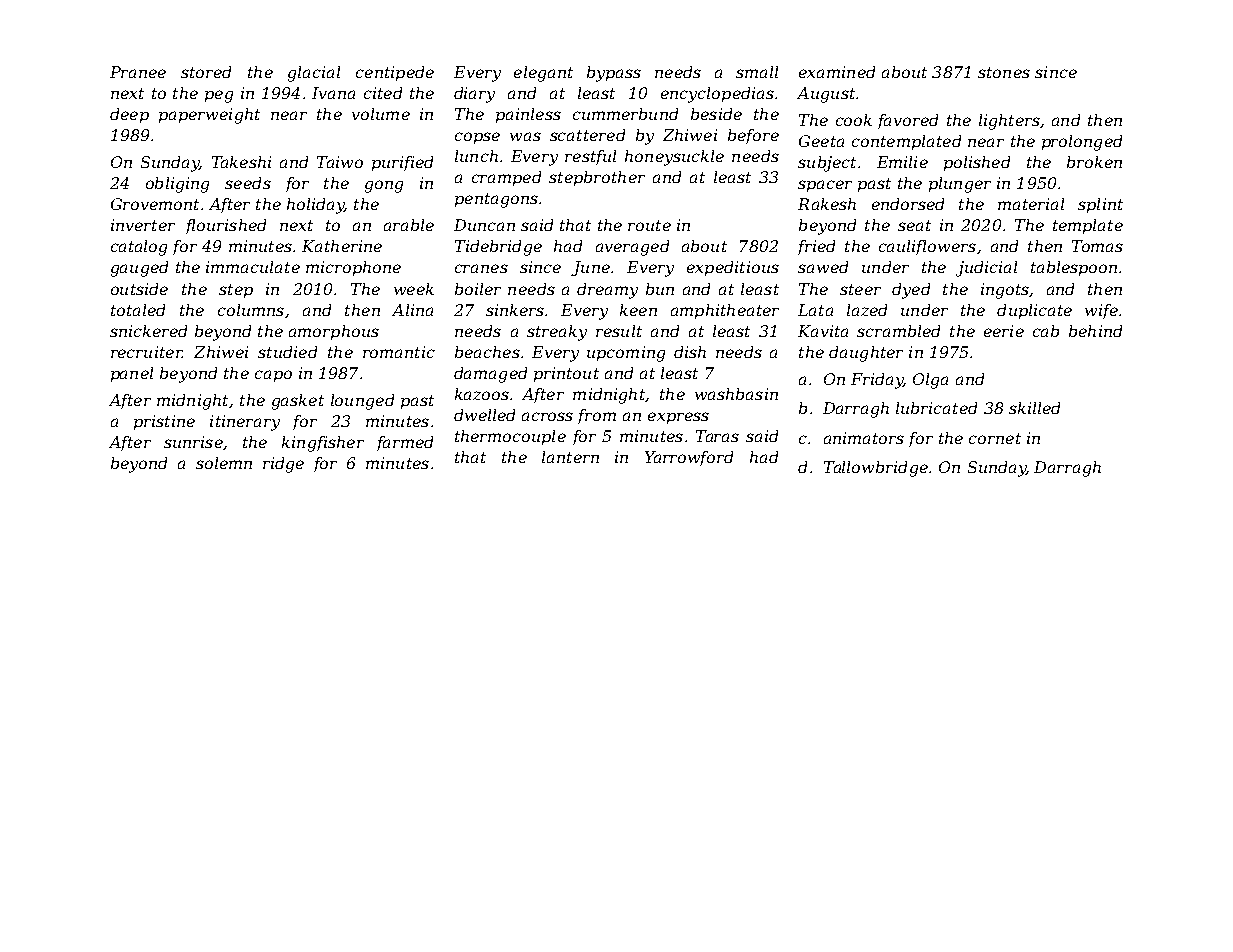 Image resolution: width=1233 pixels, height=952 pixels. Describe the element at coordinates (139, 289) in the image. I see `outside` at that location.
